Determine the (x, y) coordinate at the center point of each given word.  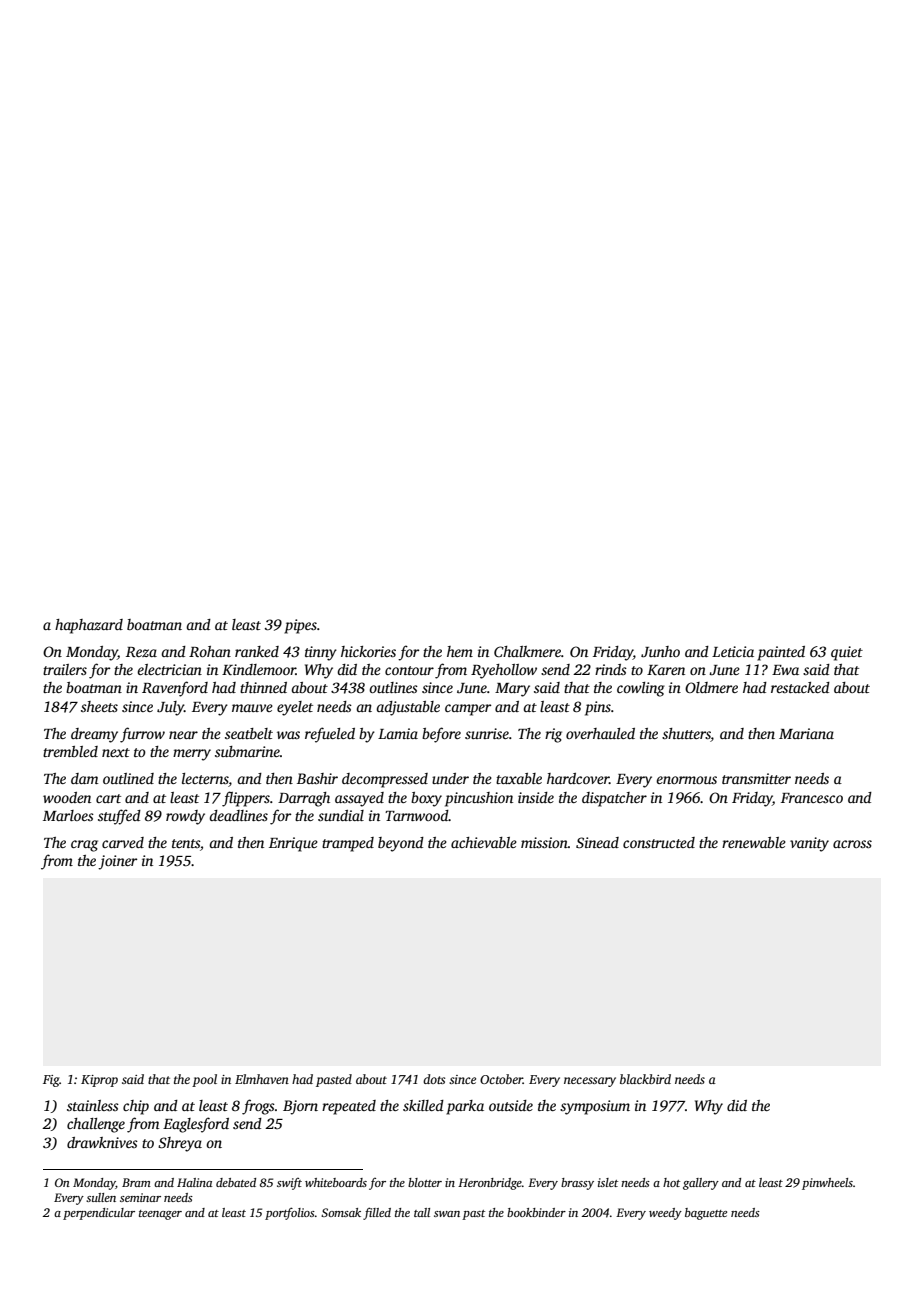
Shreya (180, 1144)
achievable (484, 842)
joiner (117, 862)
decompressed (385, 780)
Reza (141, 652)
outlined (128, 778)
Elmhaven (262, 1079)
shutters (686, 735)
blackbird (645, 1079)
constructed (659, 842)
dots (434, 1079)
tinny (321, 653)
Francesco (812, 798)
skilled (423, 1105)
